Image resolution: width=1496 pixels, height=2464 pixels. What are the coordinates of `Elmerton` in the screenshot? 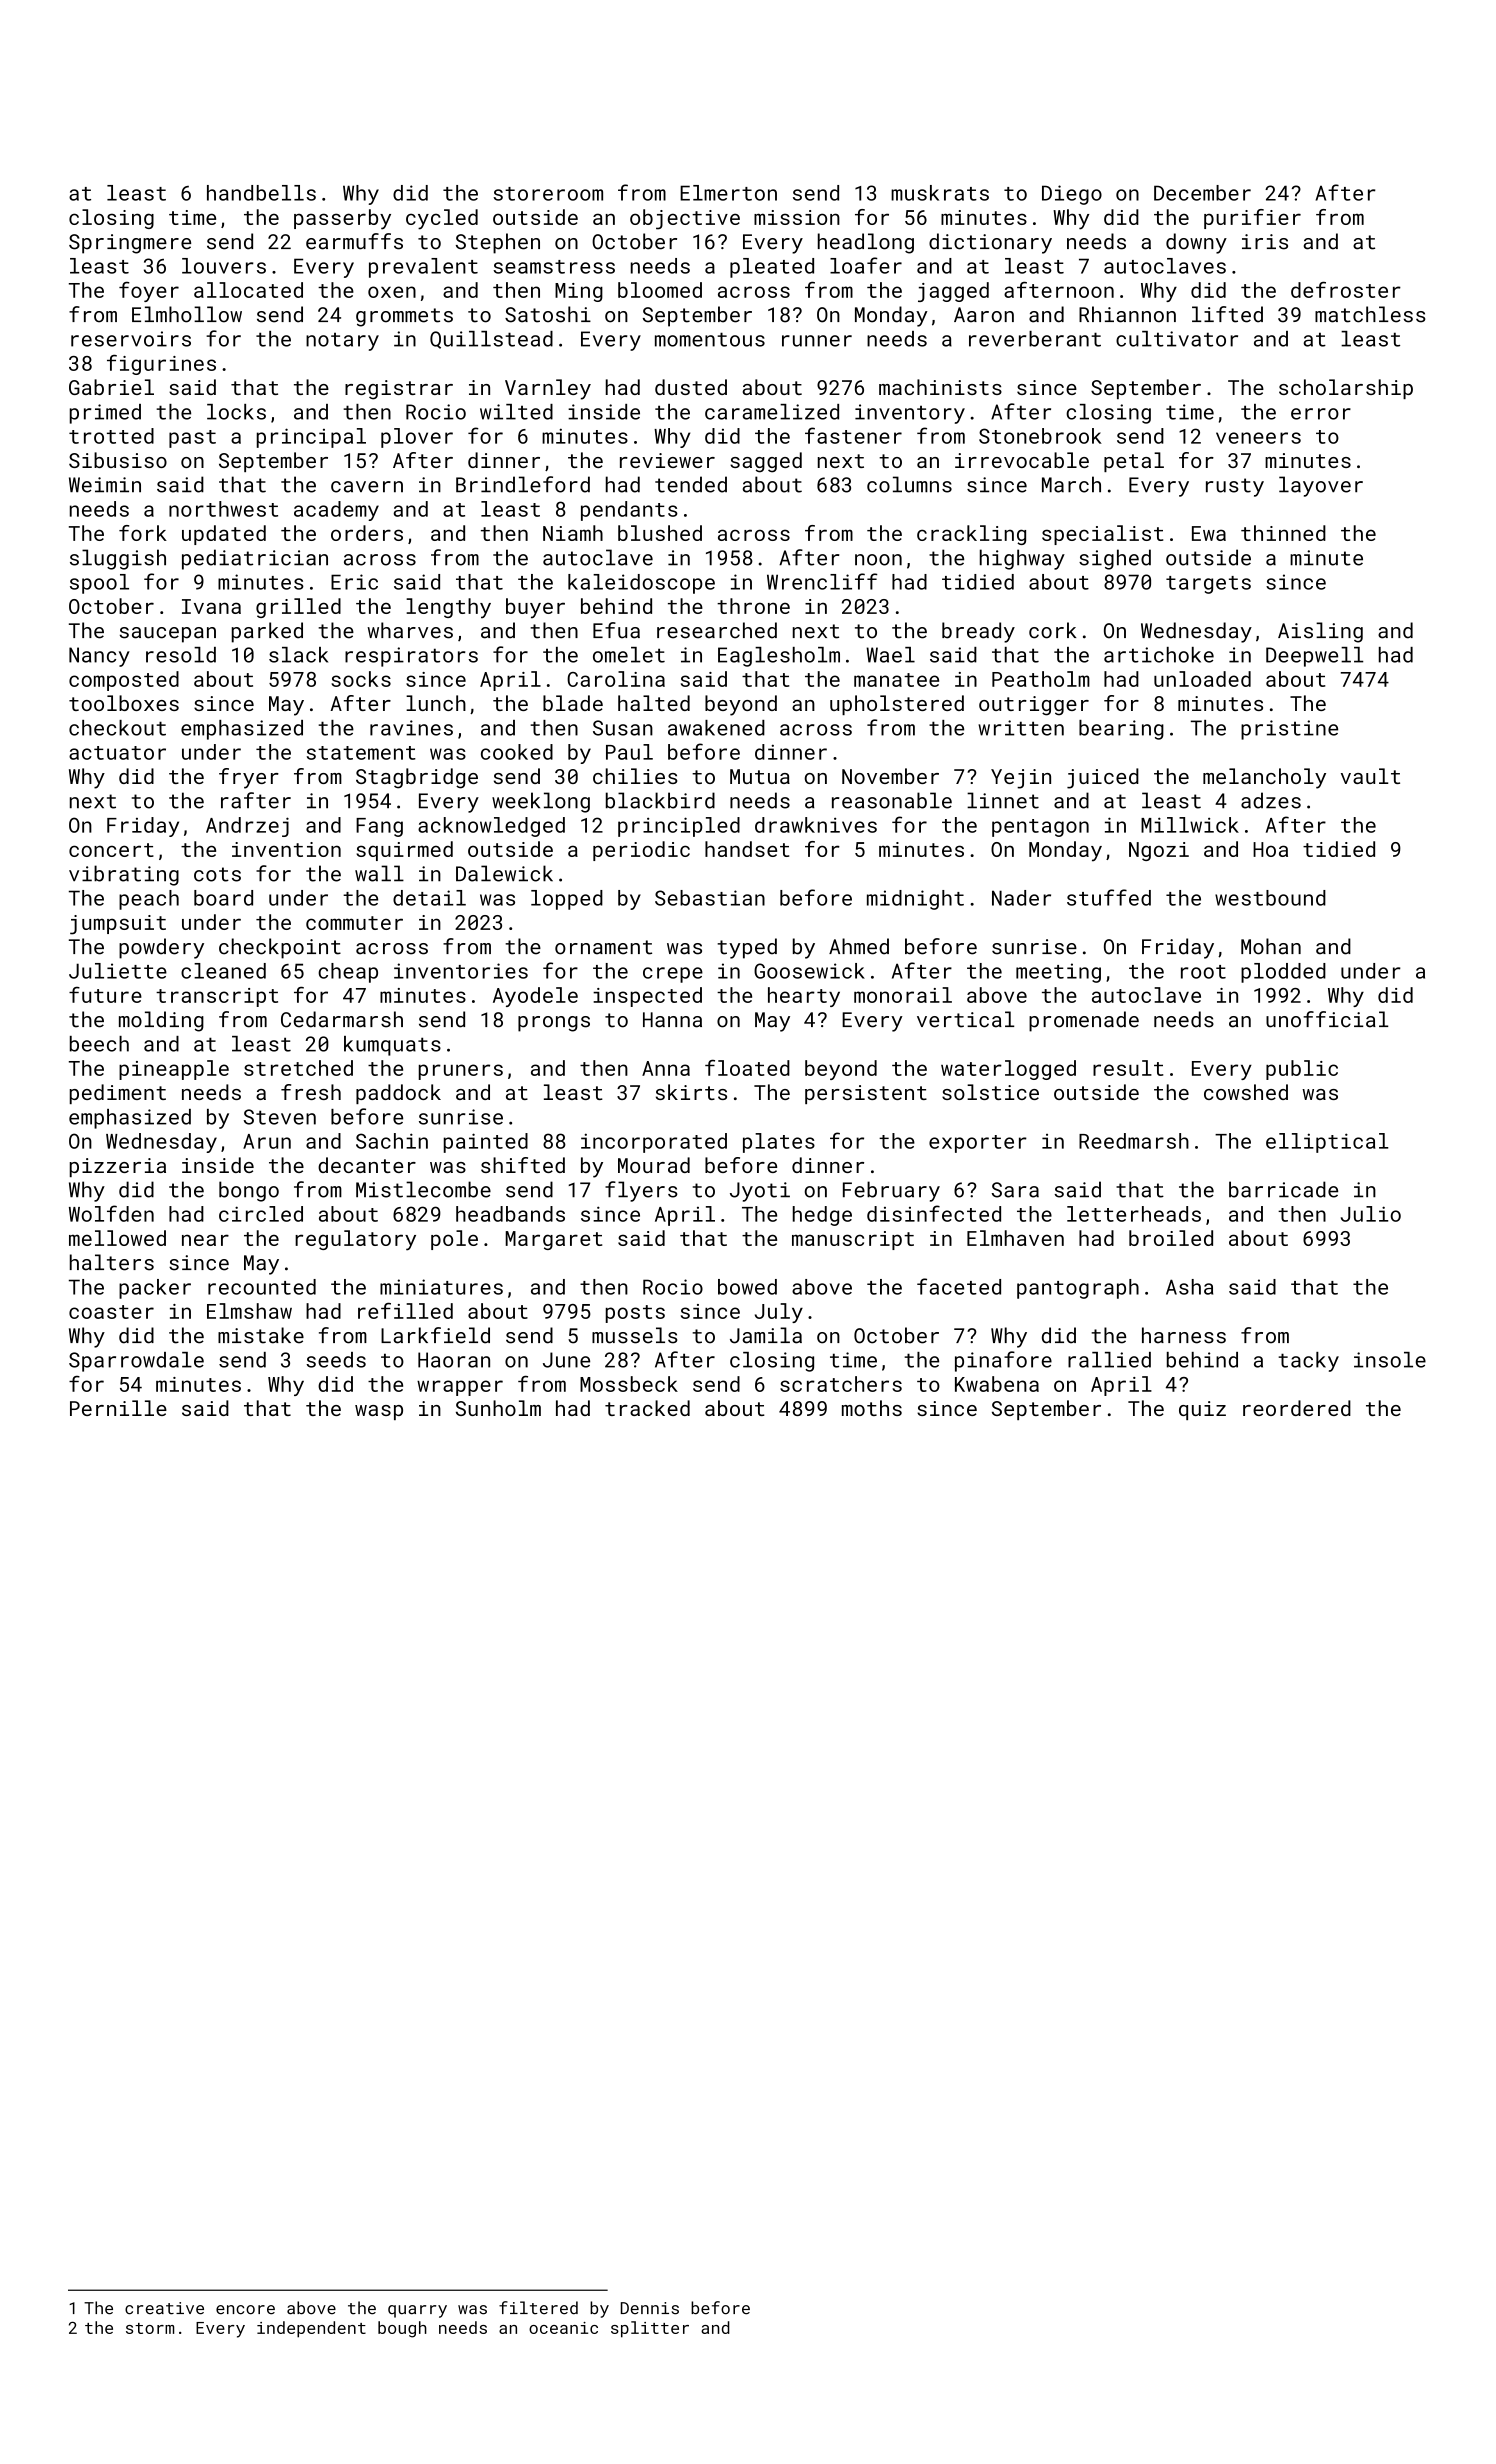 It's located at (728, 193).
